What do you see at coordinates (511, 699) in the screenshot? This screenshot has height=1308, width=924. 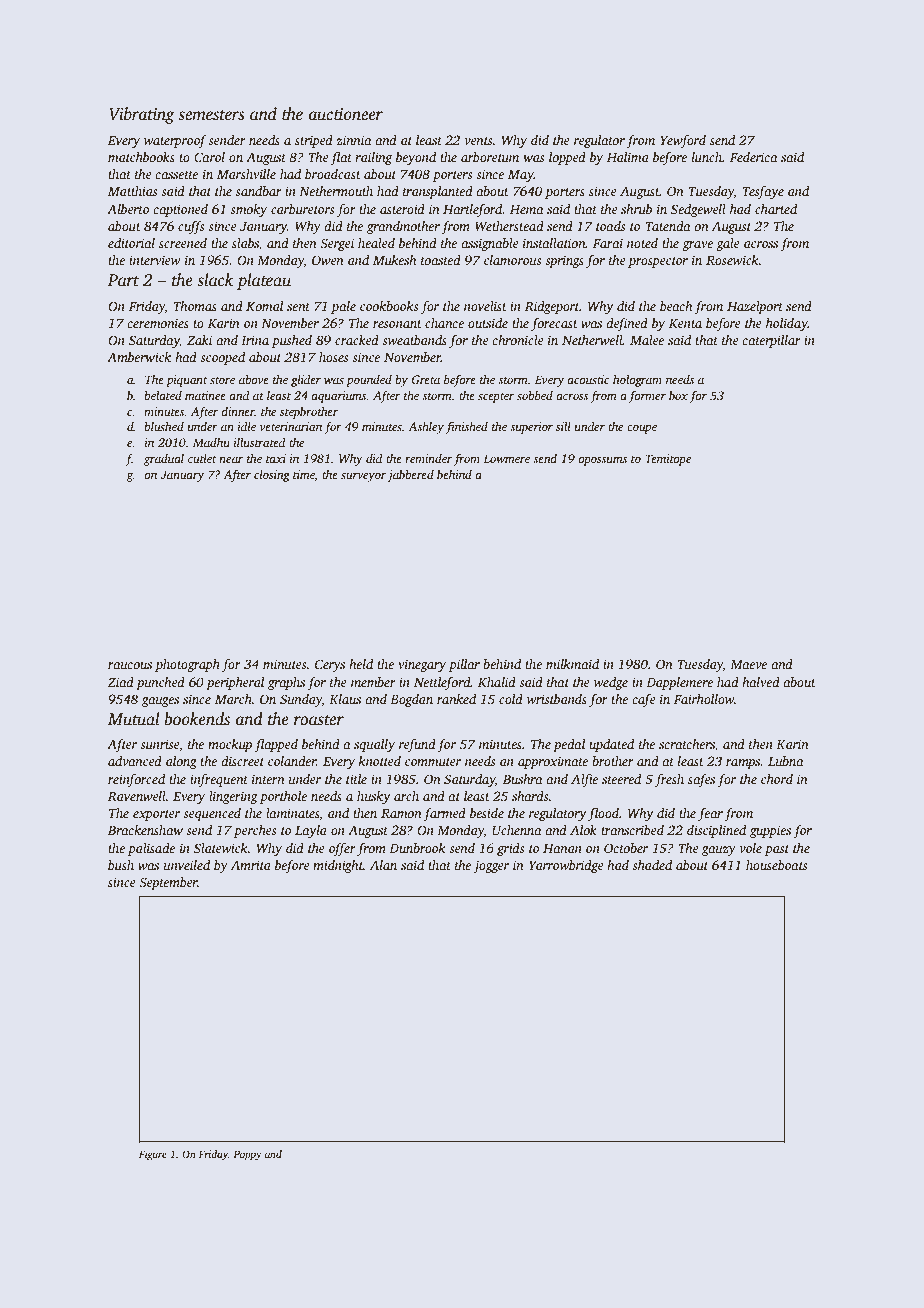 I see `cold` at bounding box center [511, 699].
